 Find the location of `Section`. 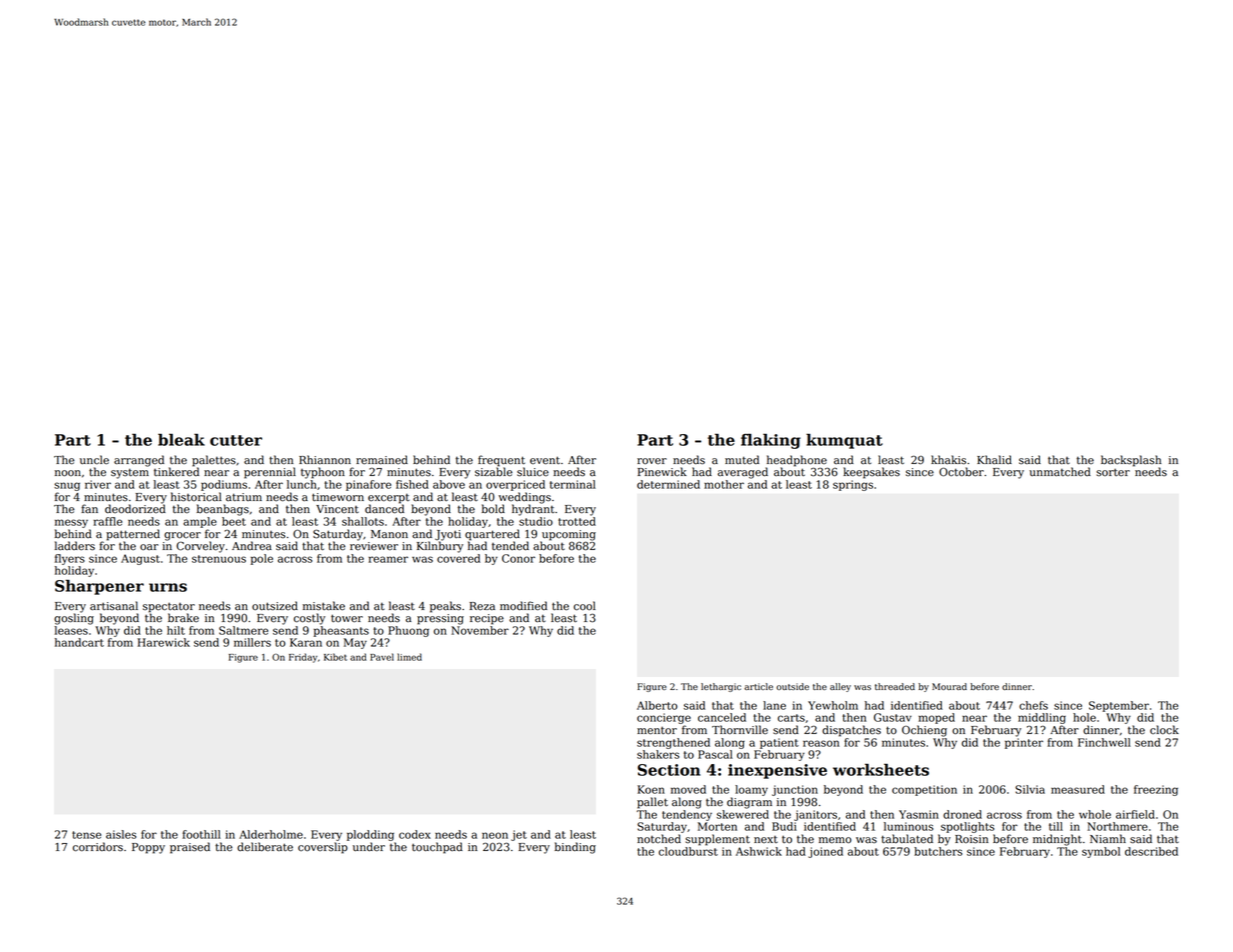

Section is located at coordinates (669, 770).
